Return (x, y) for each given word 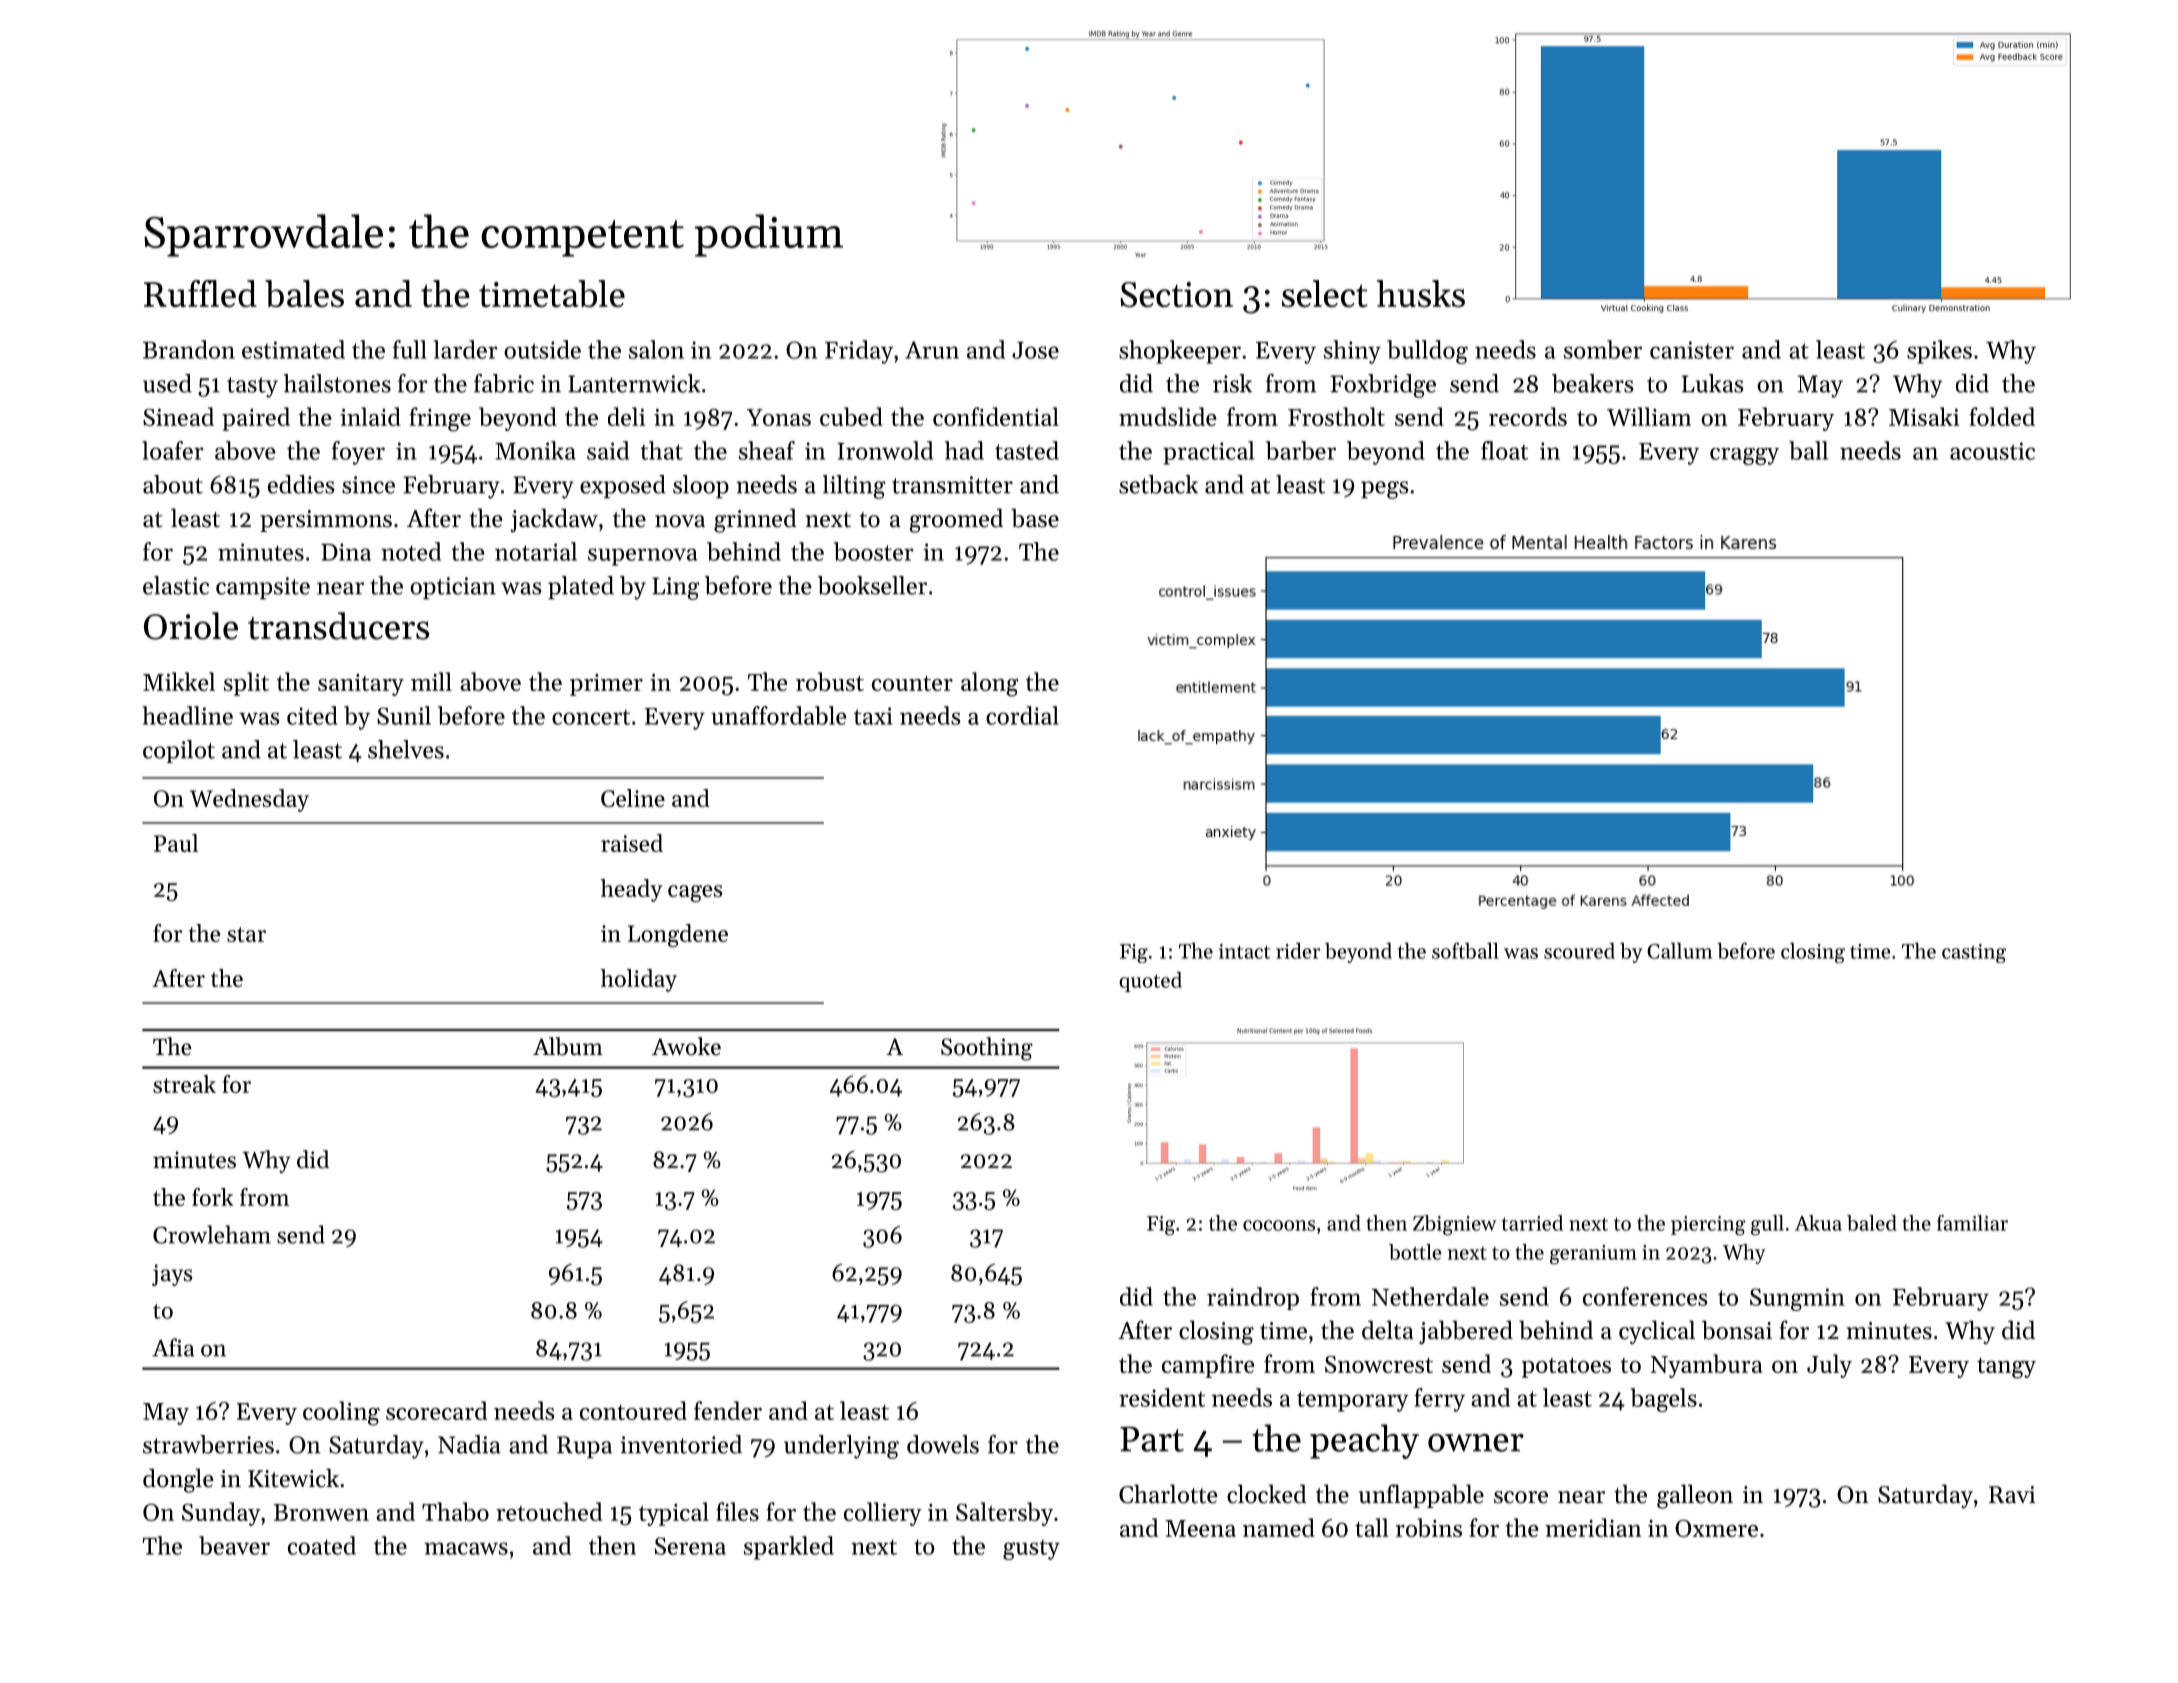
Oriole (191, 626)
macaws (466, 1548)
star (246, 934)
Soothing (987, 1049)
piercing (1708, 1226)
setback (1158, 484)
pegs (1384, 490)
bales (304, 293)
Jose (1035, 350)
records (1528, 416)
